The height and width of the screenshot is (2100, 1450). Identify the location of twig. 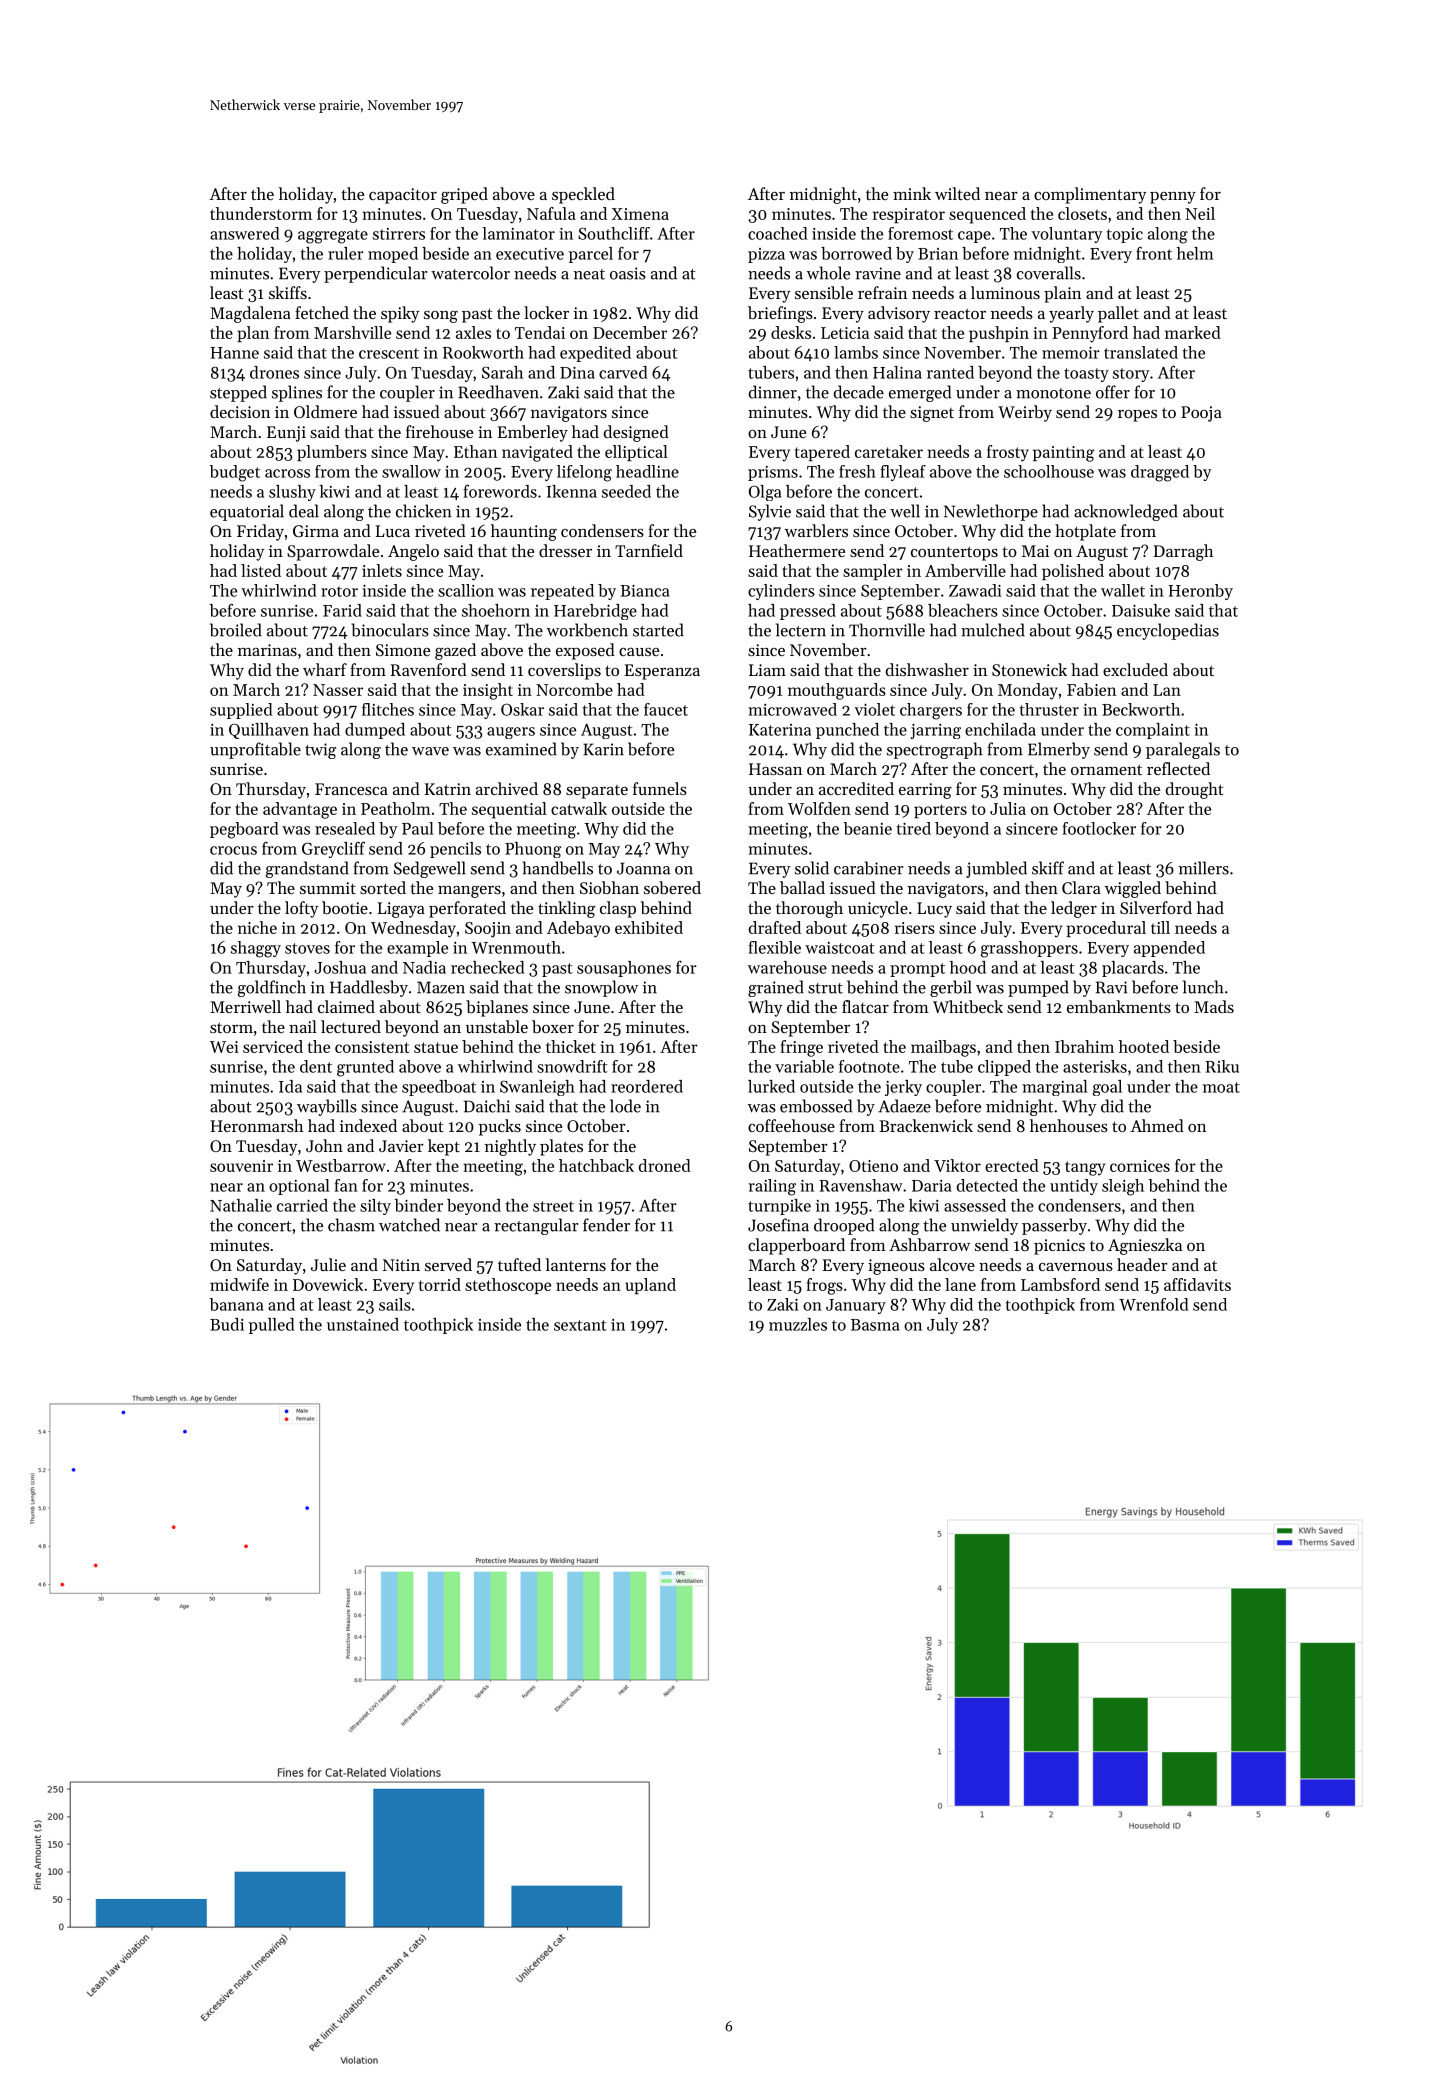
(320, 751).
